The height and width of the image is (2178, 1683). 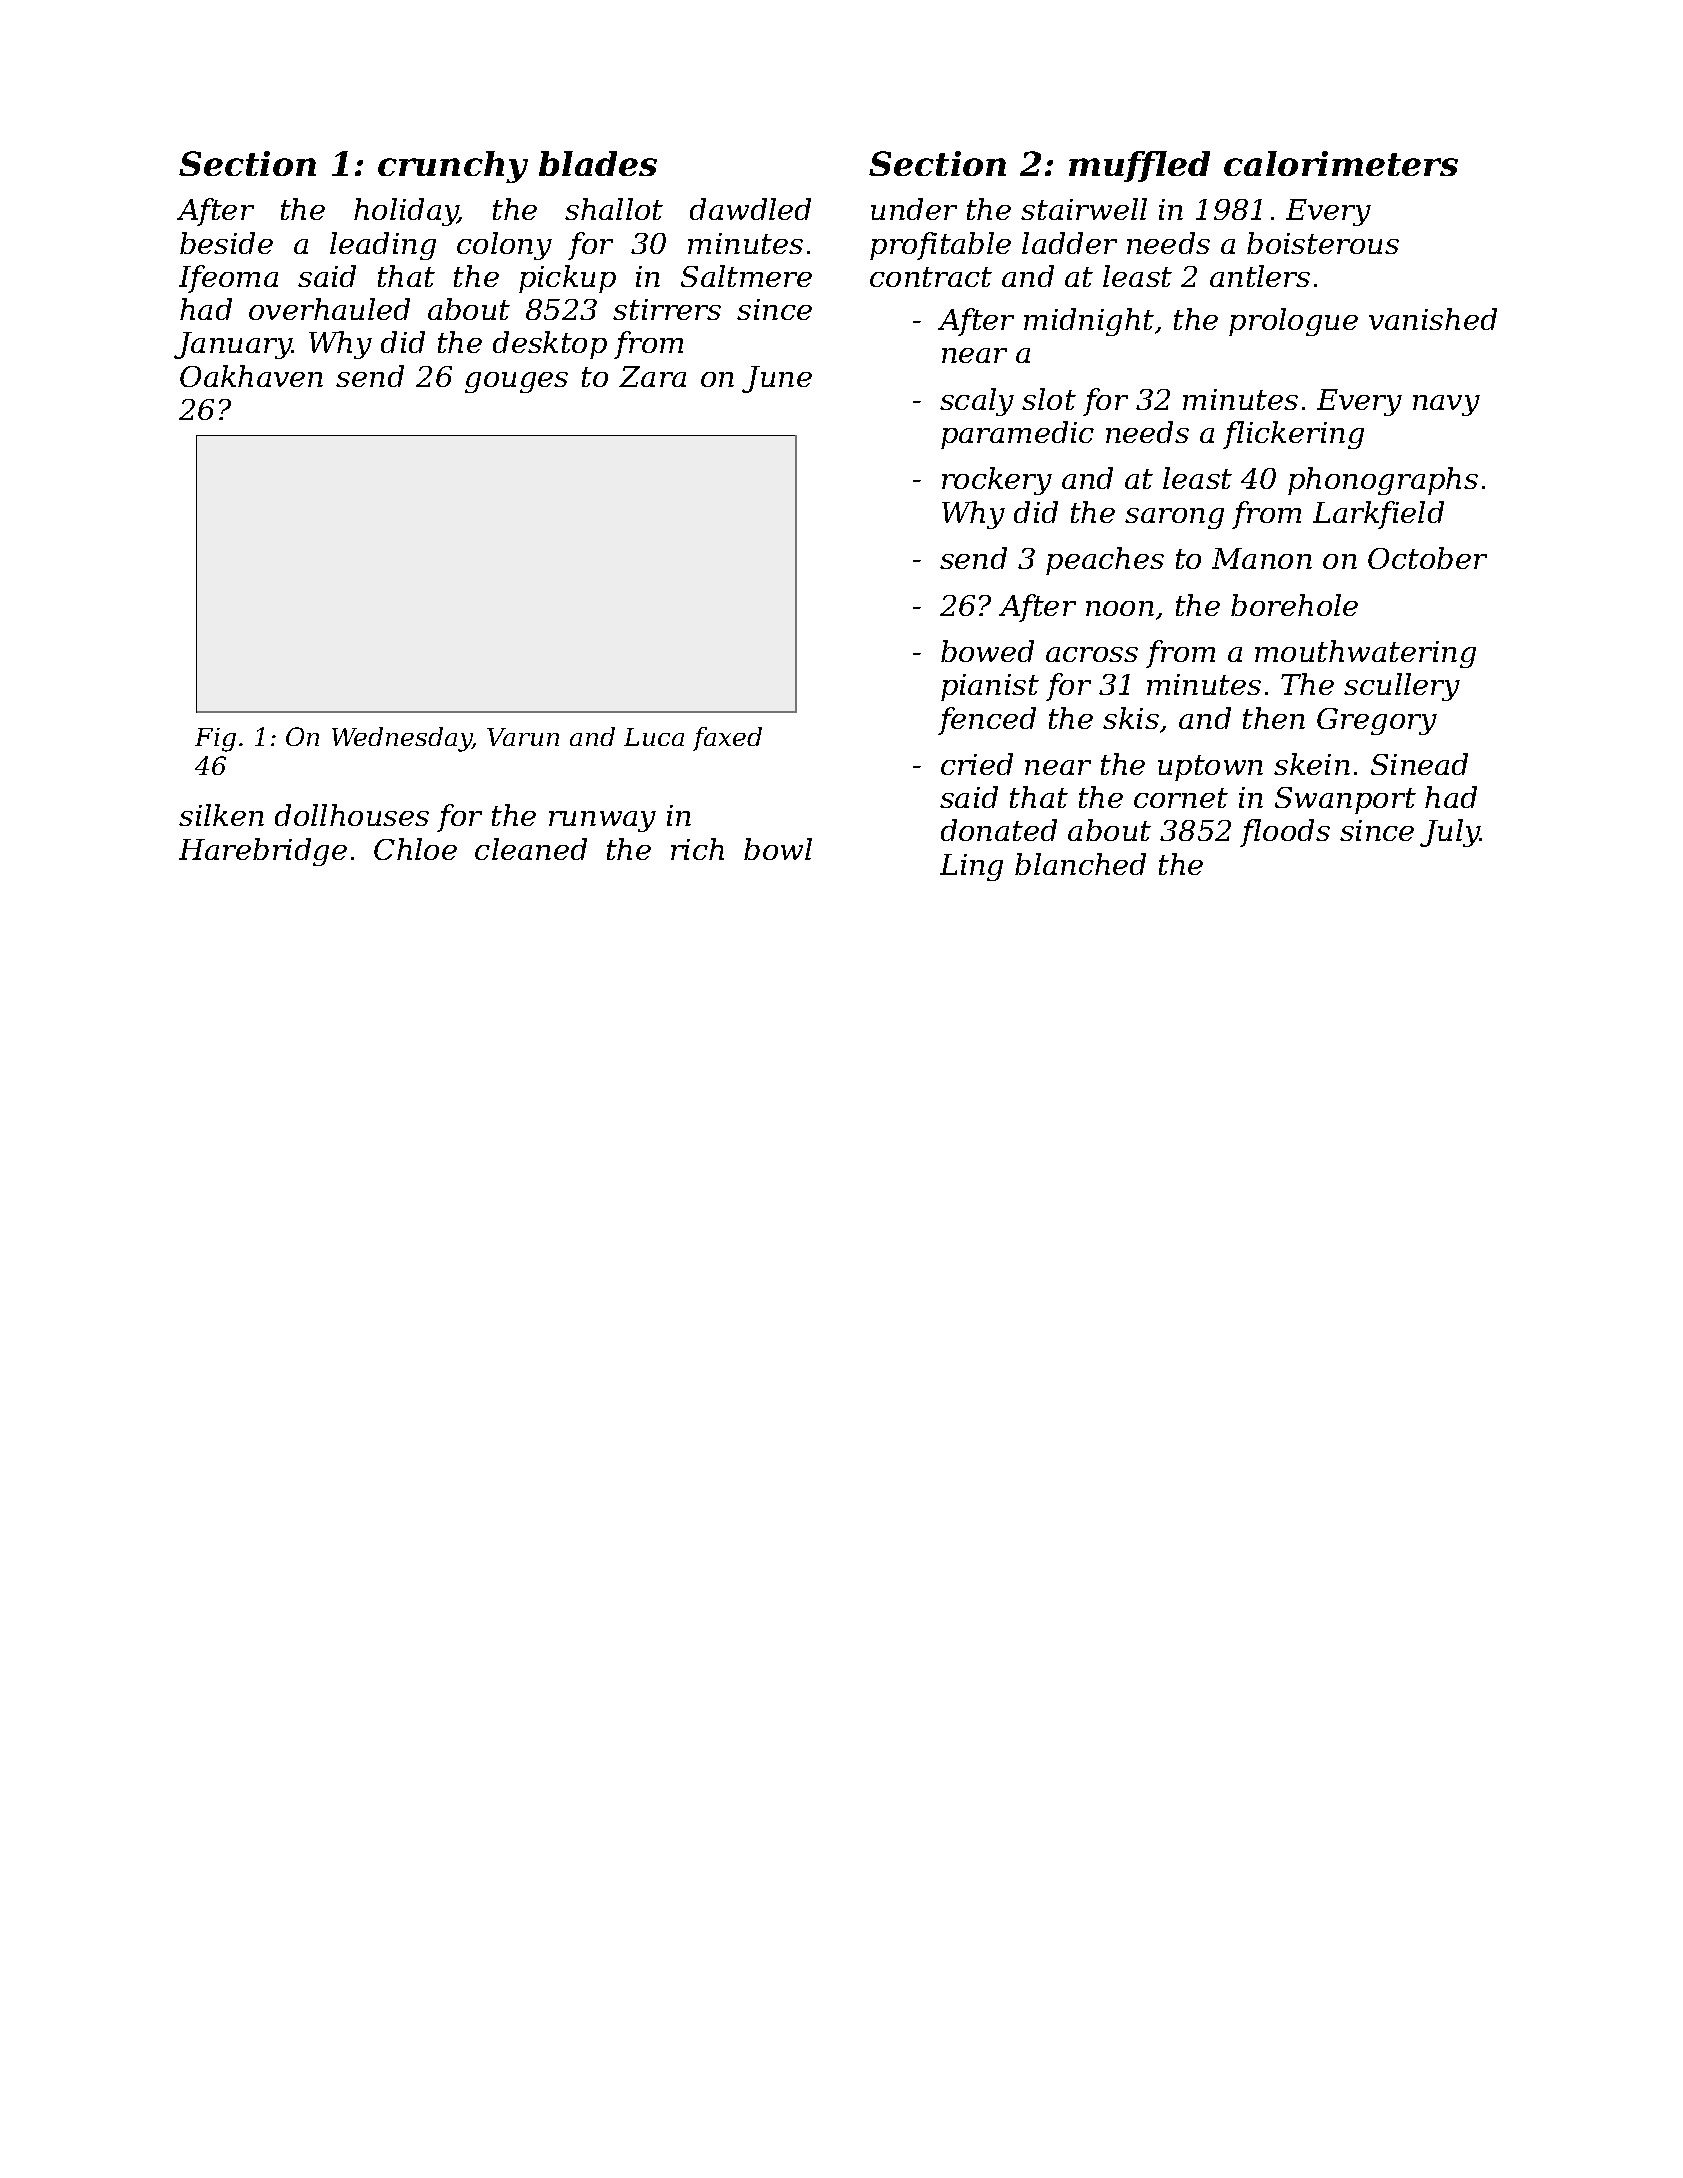 I want to click on pickup, so click(x=567, y=279).
